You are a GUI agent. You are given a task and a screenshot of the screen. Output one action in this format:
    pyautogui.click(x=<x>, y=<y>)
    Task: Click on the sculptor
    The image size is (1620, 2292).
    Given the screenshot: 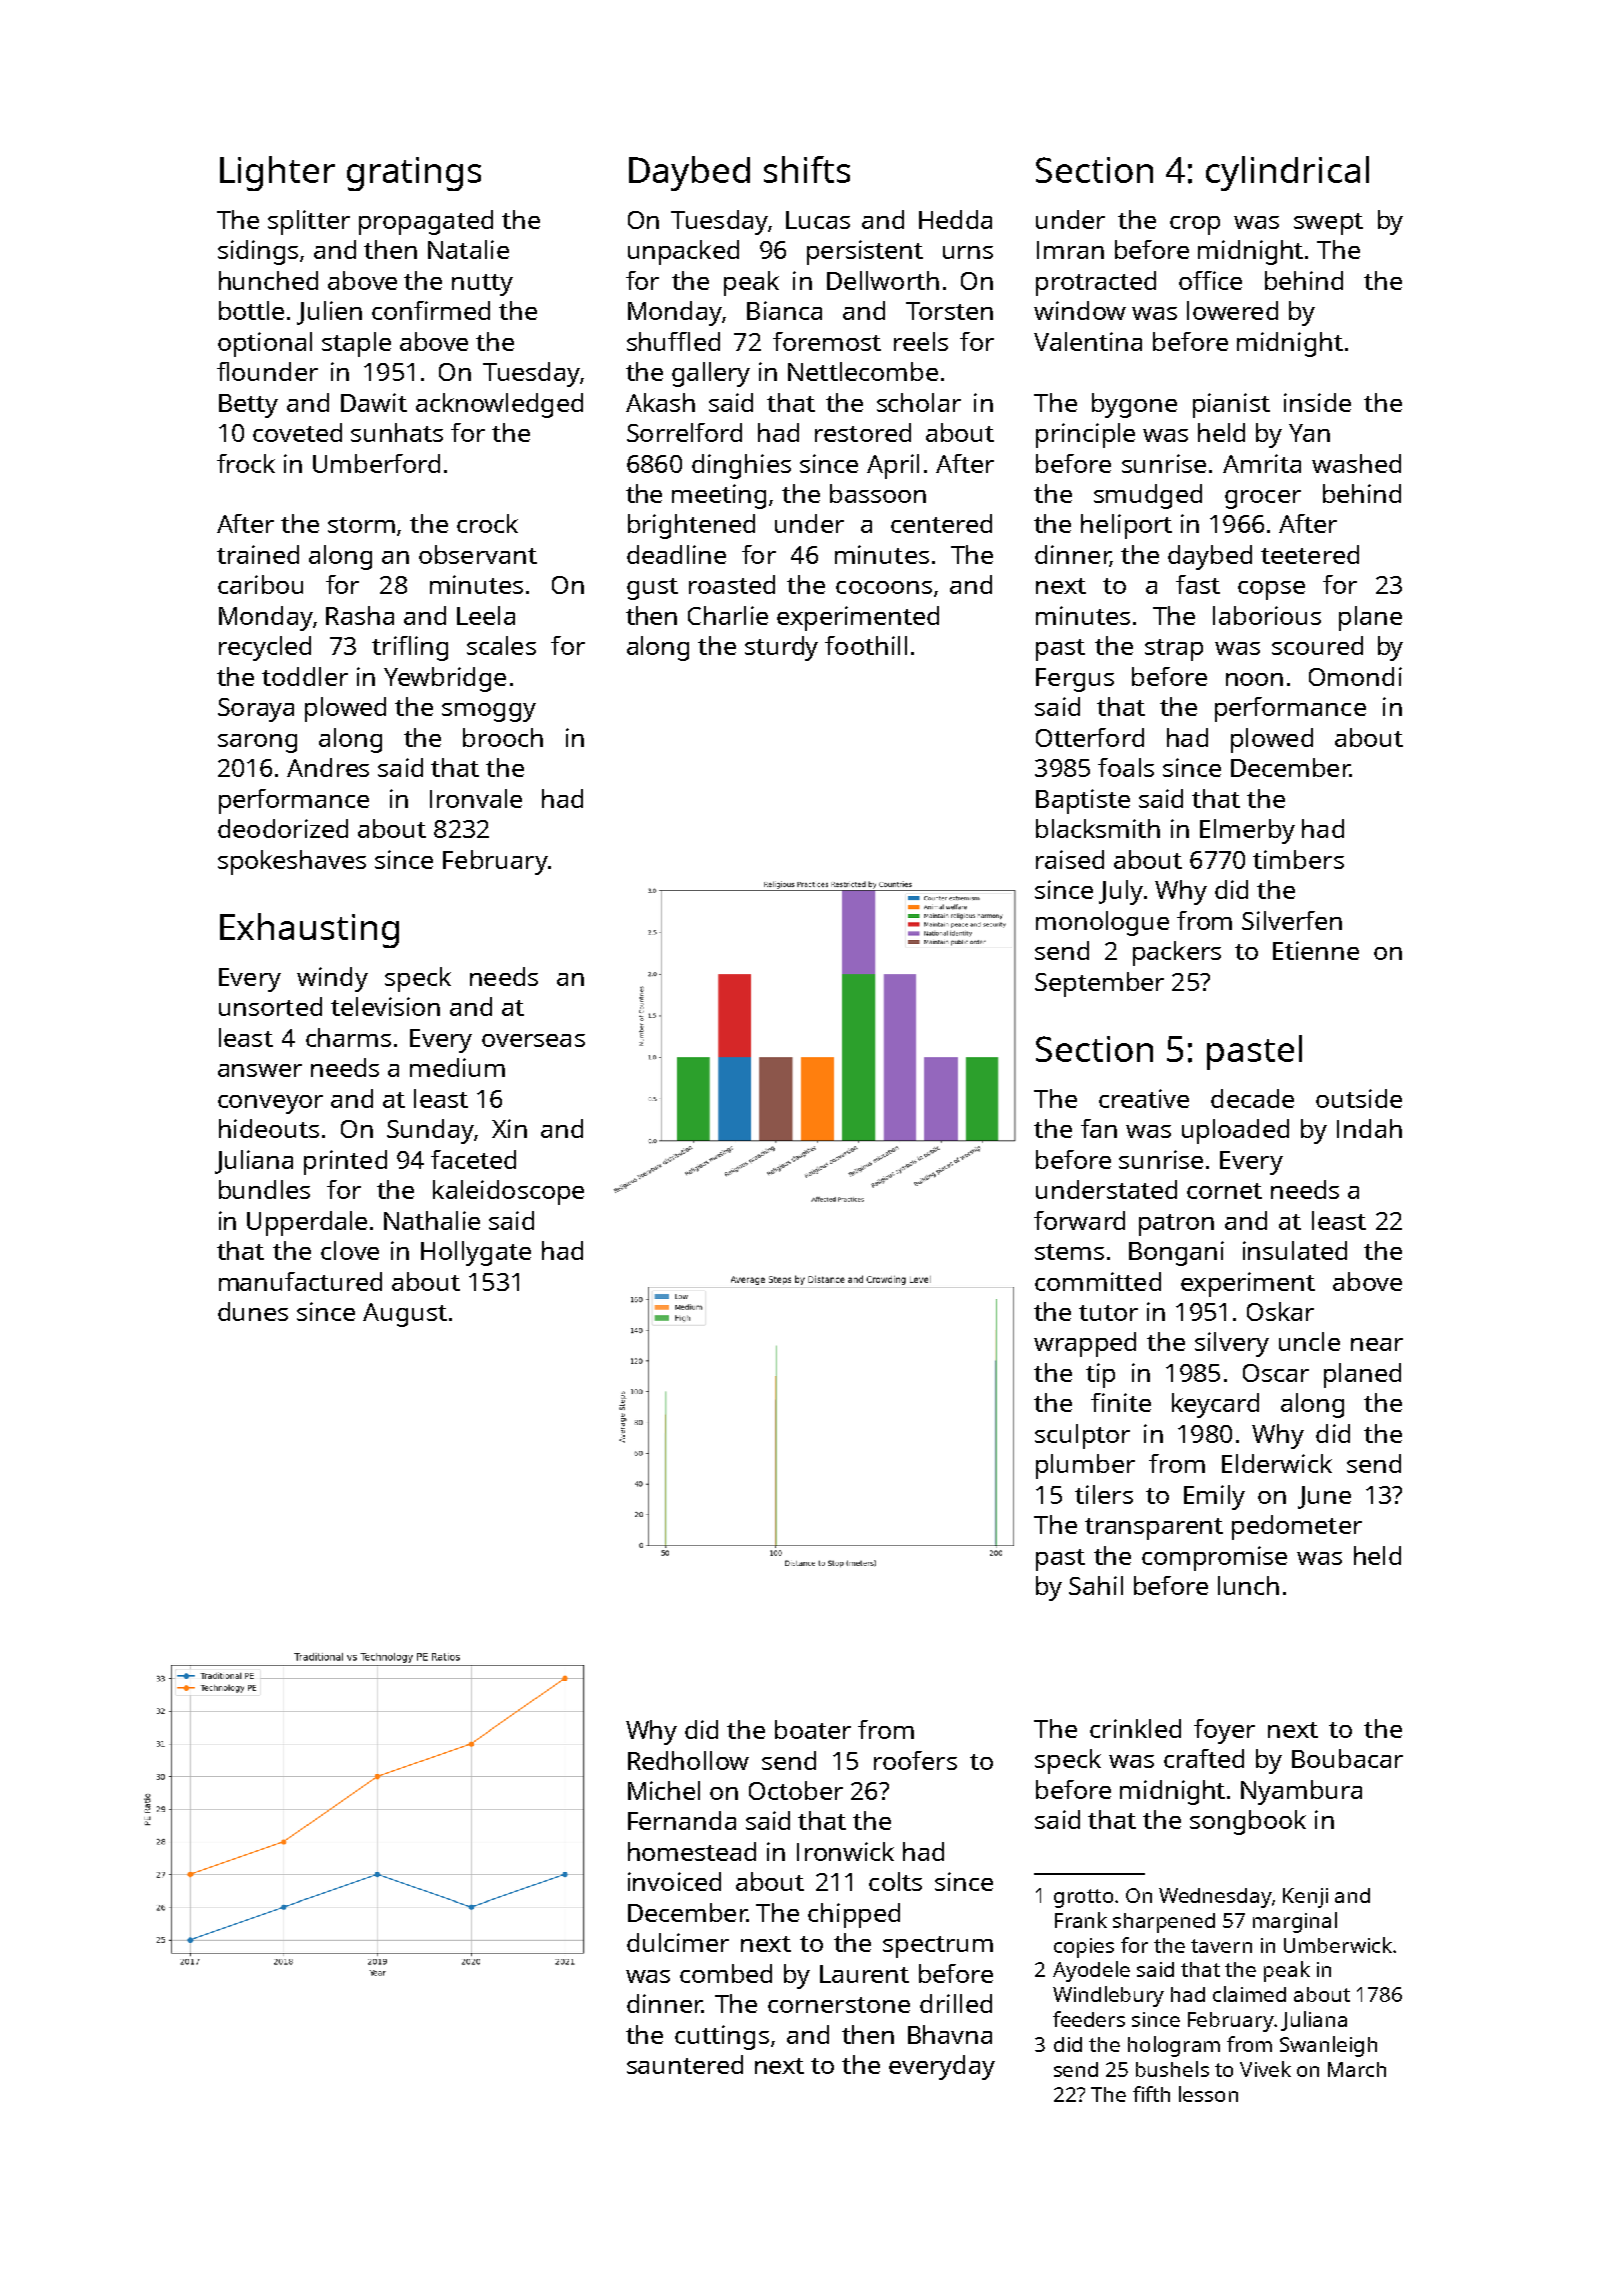 What is the action you would take?
    pyautogui.click(x=1082, y=1436)
